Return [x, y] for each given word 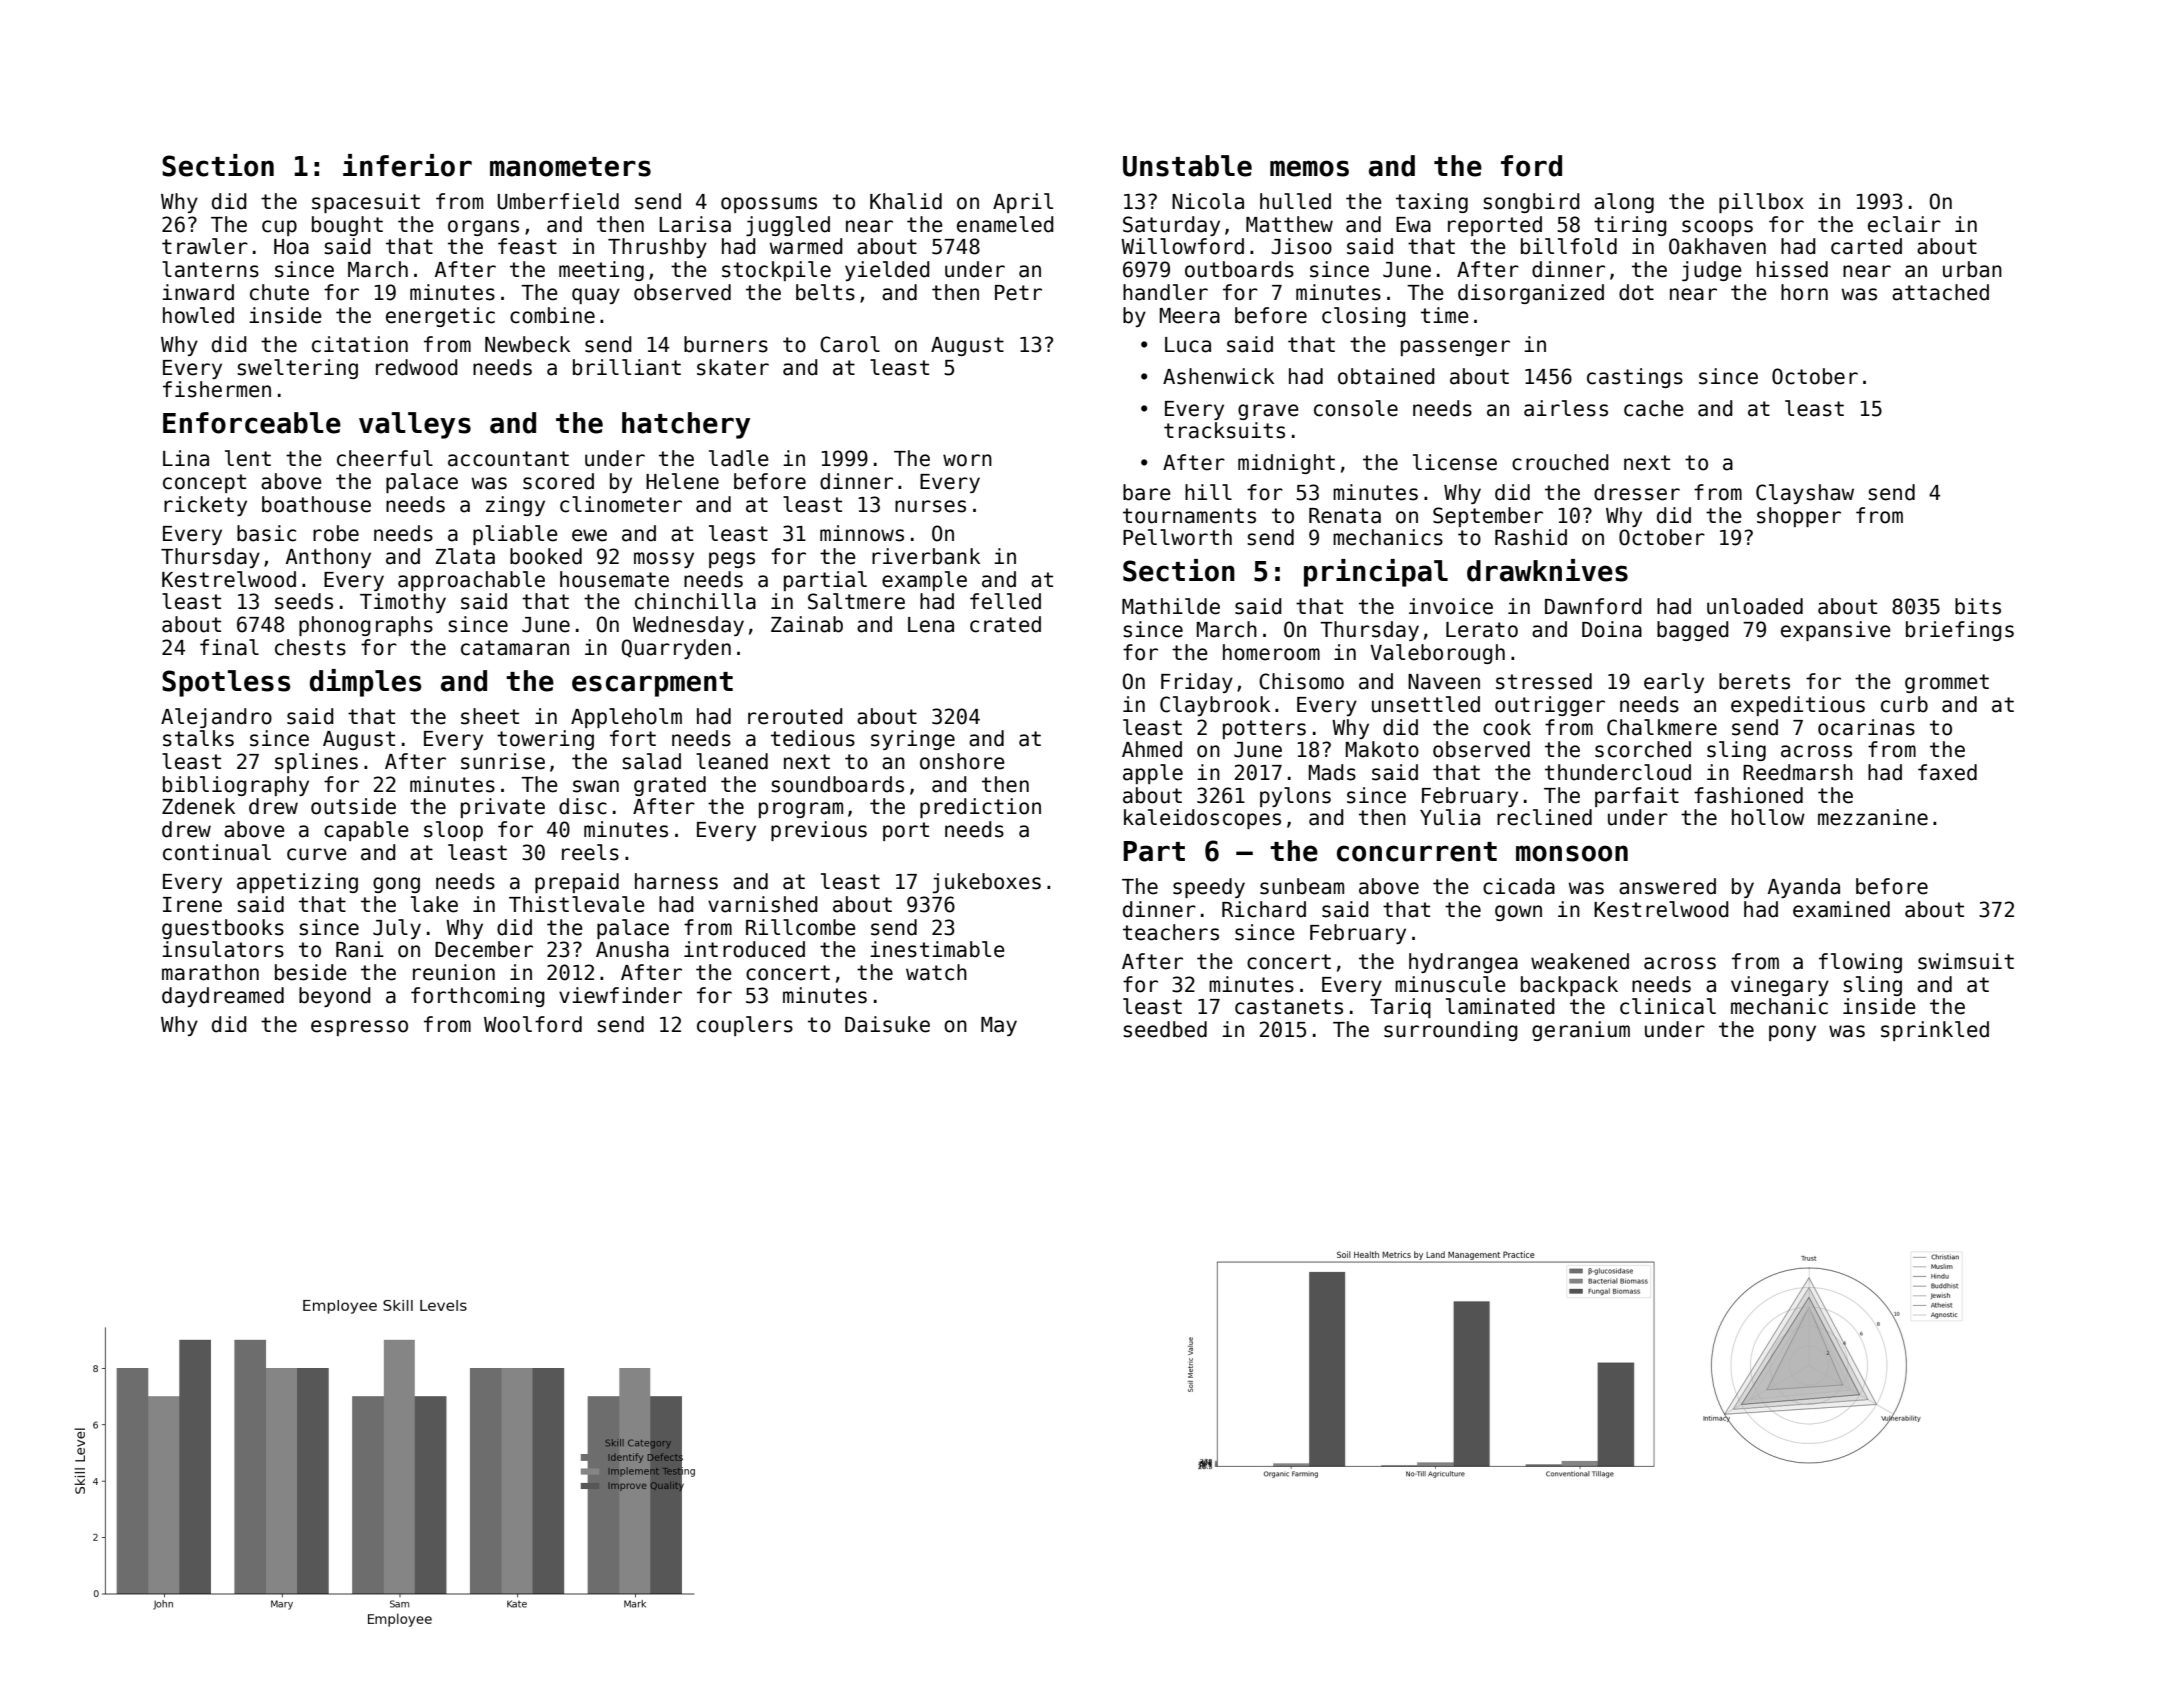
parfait [1637, 797]
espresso [359, 1028]
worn [967, 460]
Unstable [1187, 166]
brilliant [627, 367]
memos [1309, 168]
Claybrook [1215, 706]
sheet [490, 716]
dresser [1637, 492]
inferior [407, 165]
